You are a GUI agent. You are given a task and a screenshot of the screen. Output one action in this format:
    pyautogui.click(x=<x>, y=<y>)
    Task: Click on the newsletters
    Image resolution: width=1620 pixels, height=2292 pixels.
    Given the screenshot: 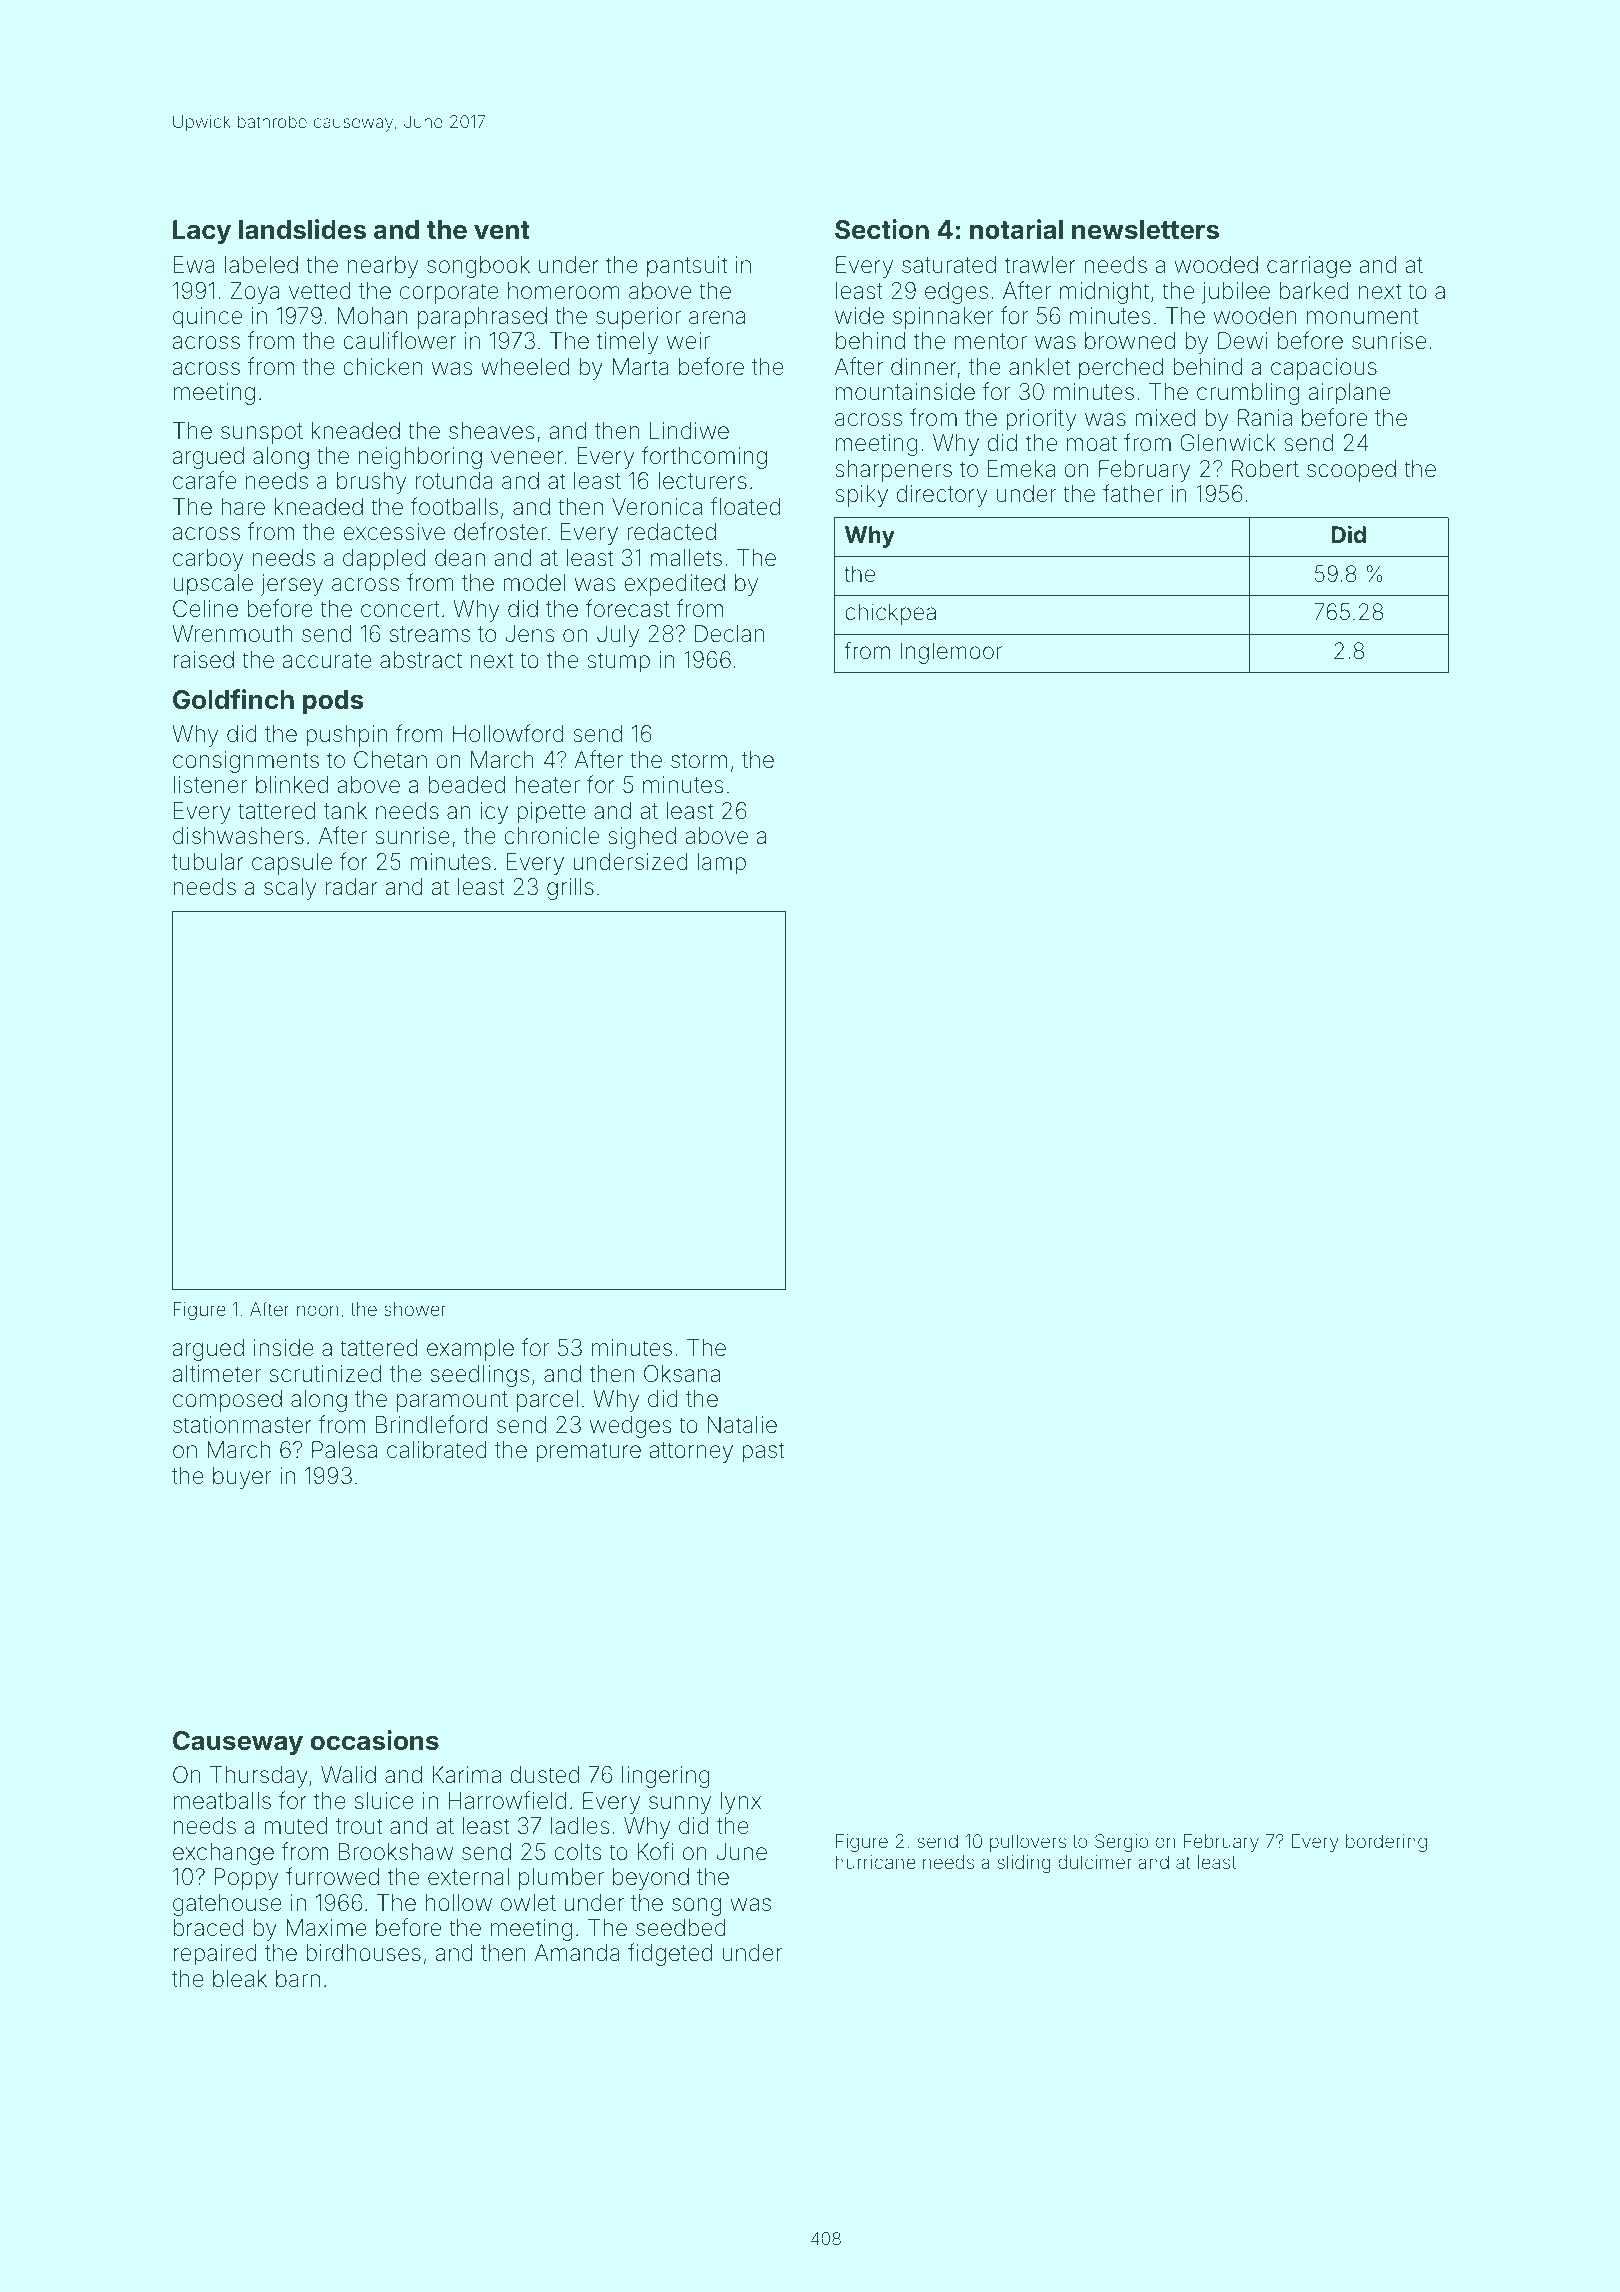 What is the action you would take?
    pyautogui.click(x=1145, y=230)
